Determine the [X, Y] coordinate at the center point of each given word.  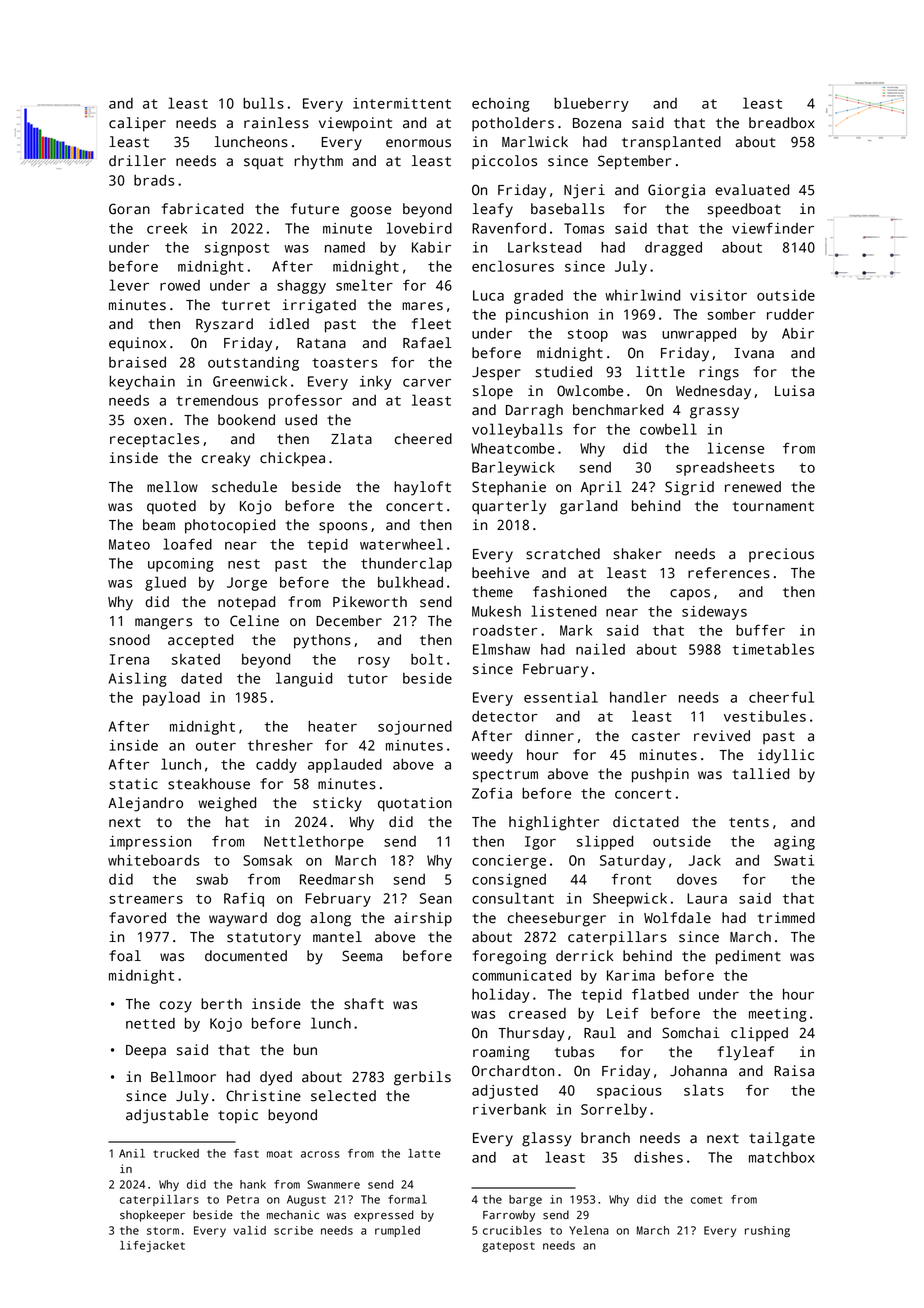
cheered [423, 439]
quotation [415, 804]
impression [150, 843]
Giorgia [676, 191]
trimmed [786, 918]
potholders [513, 124]
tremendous [217, 400]
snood [129, 640]
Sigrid [689, 488]
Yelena [589, 1230]
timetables [773, 649]
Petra [243, 1199]
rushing [767, 1231]
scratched [563, 554]
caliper [137, 124]
